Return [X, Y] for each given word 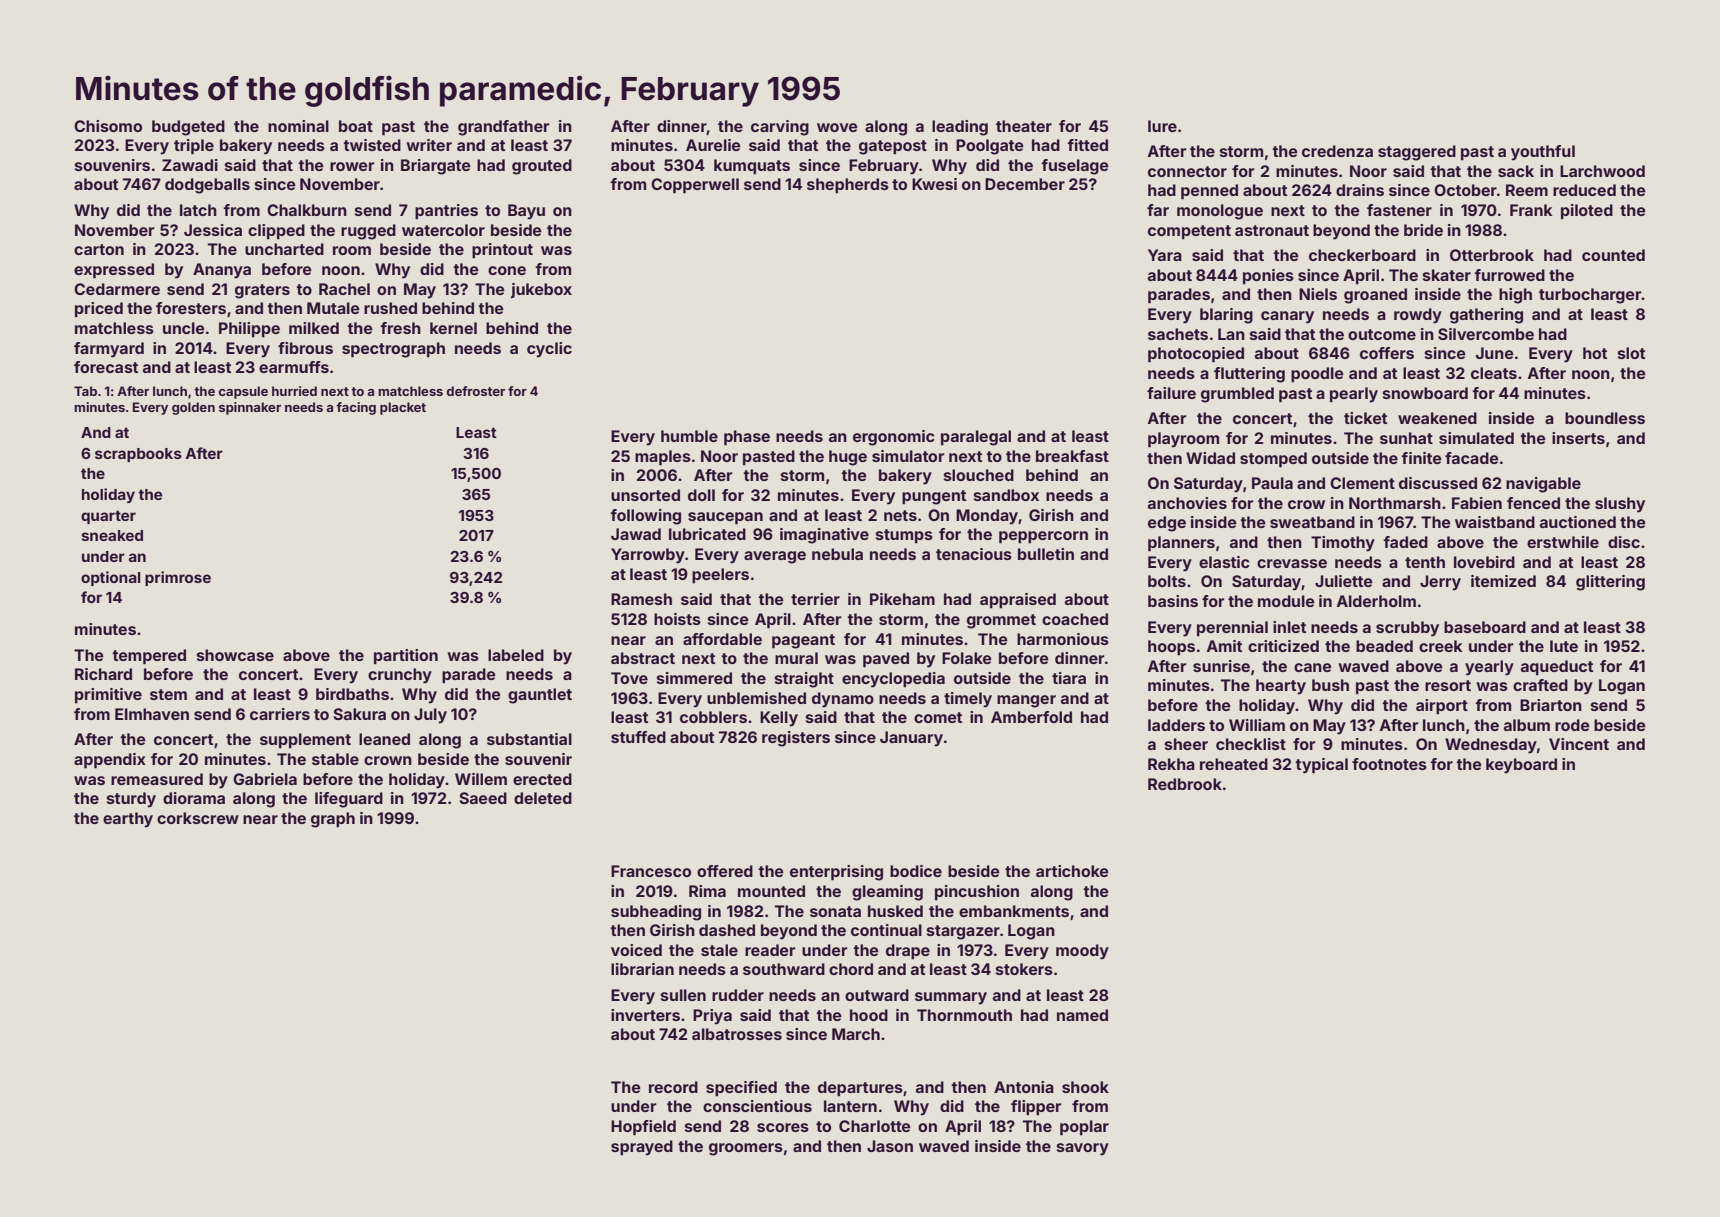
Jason [890, 1146]
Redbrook [1185, 784]
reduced [1584, 190]
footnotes [1389, 764]
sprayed [642, 1148]
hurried [294, 391]
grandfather [504, 128]
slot [1631, 353]
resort [1448, 685]
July [430, 716]
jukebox [541, 290]
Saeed [483, 798]
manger [1026, 701]
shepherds [848, 186]
